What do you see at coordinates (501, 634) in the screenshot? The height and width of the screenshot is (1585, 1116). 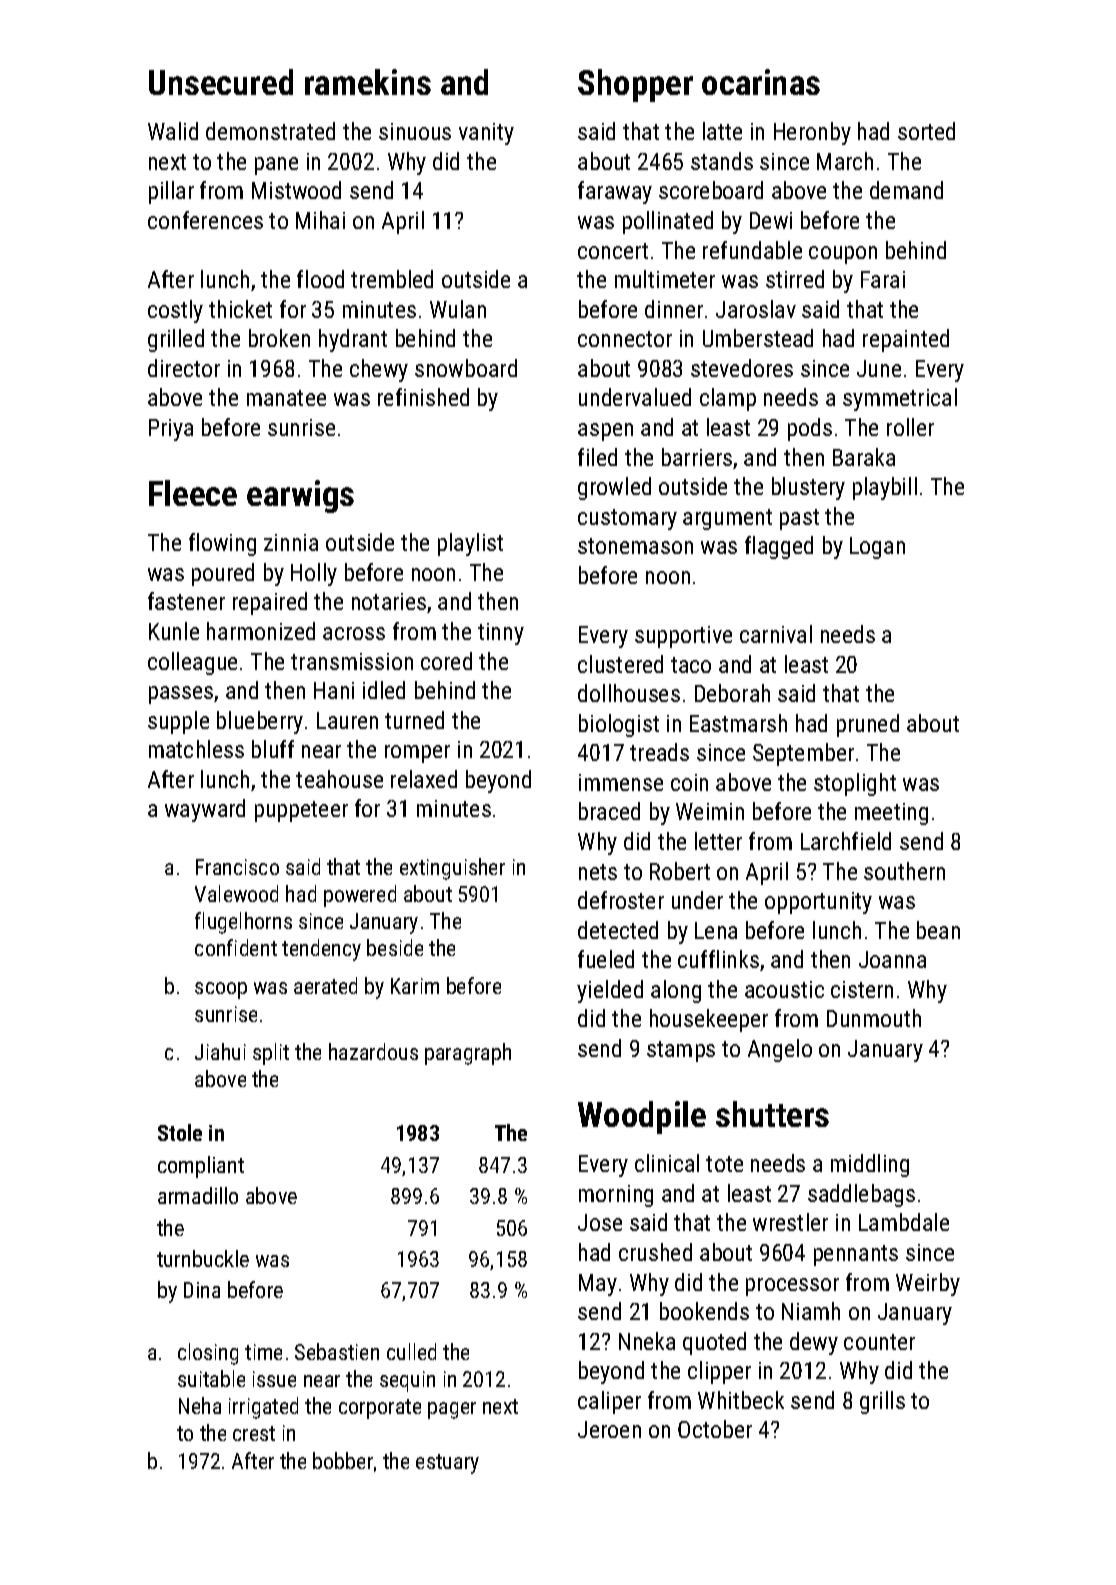 I see `tinny` at bounding box center [501, 634].
